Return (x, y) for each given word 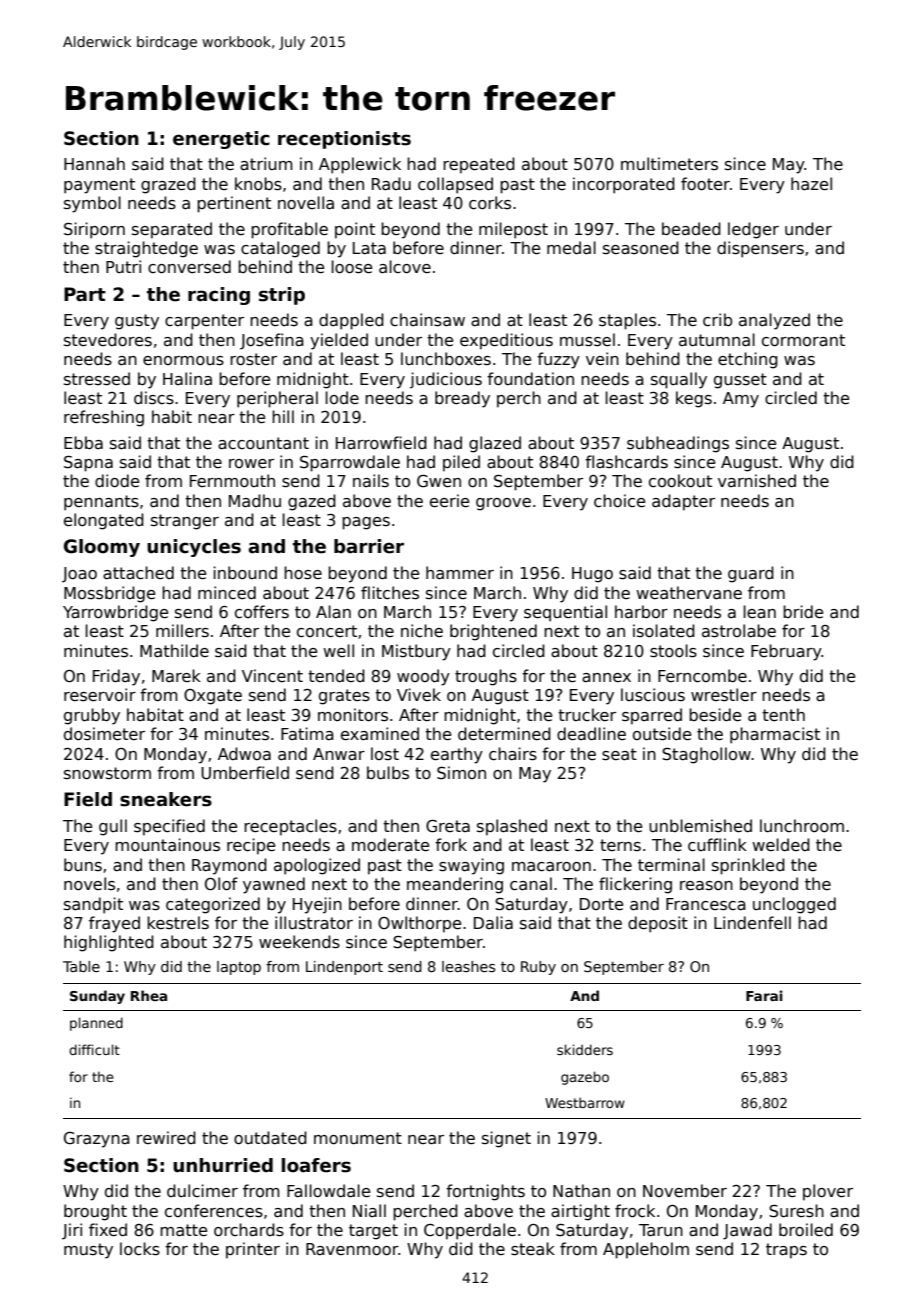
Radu (391, 183)
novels (89, 884)
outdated (270, 1137)
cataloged (280, 249)
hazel (811, 183)
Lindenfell (752, 922)
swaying (471, 866)
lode (342, 397)
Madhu (255, 500)
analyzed (774, 321)
